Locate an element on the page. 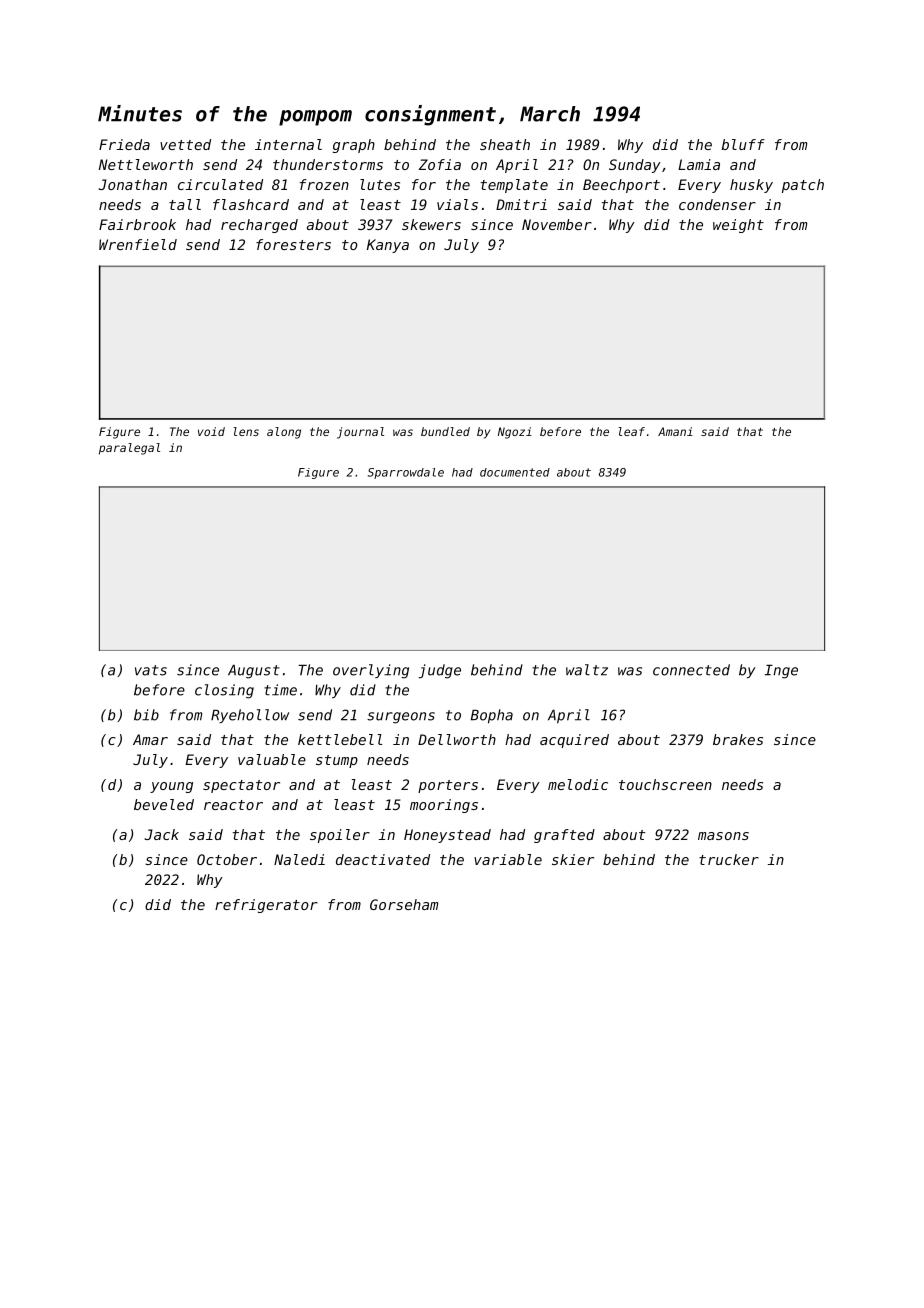 The image size is (924, 1308). vats is located at coordinates (151, 670).
